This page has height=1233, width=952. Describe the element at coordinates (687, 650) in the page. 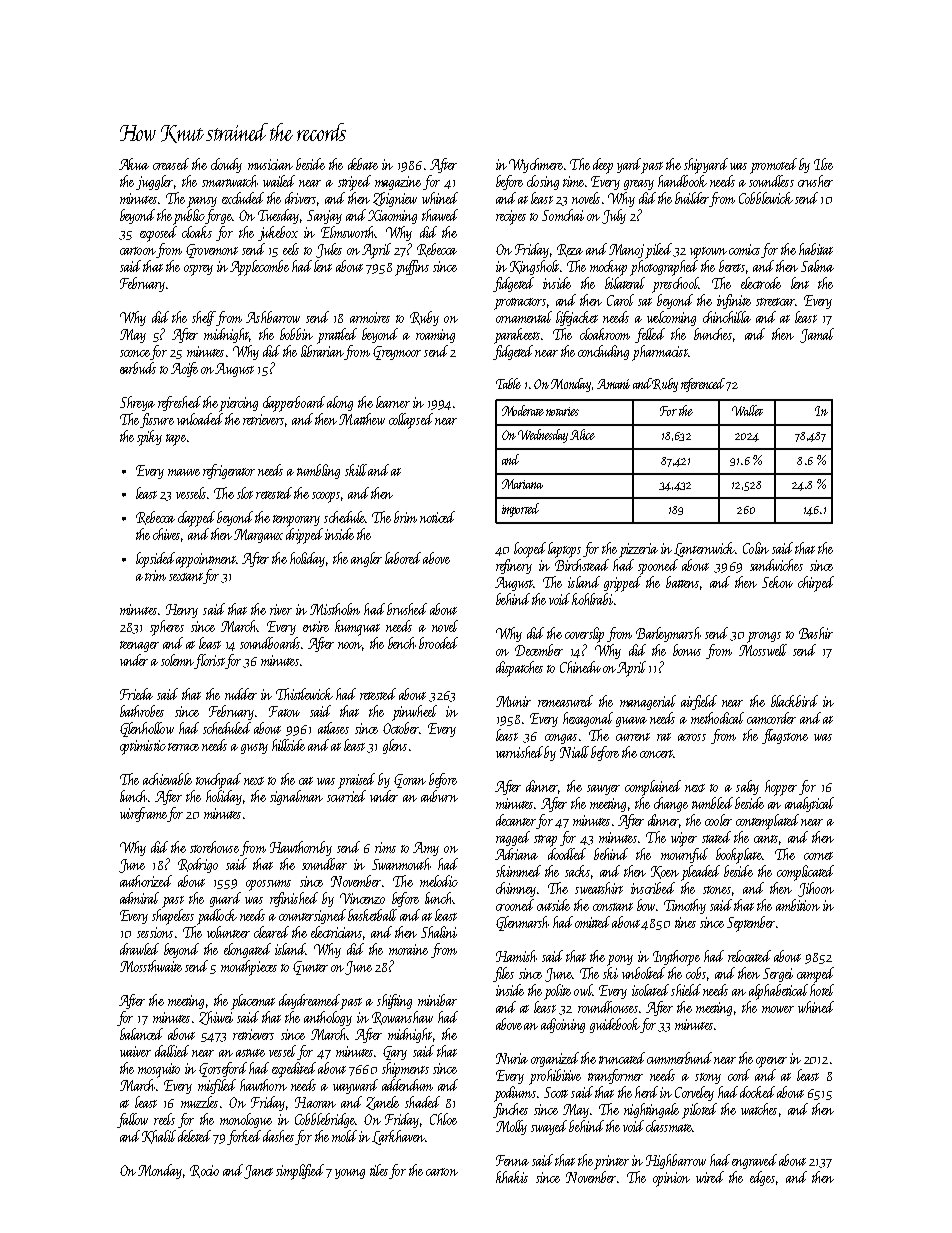

I see `bonus` at that location.
